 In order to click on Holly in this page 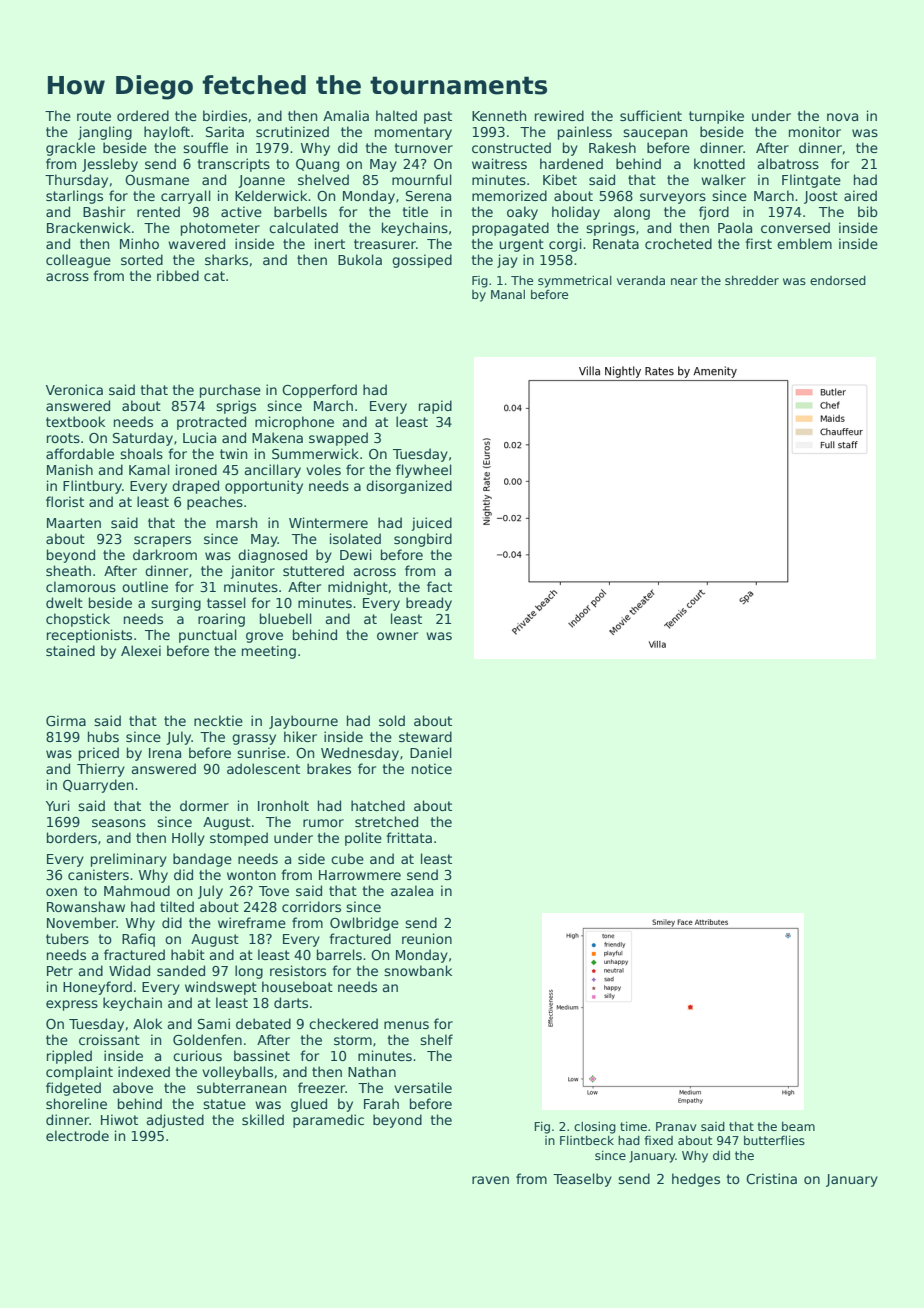, I will do `click(188, 839)`.
